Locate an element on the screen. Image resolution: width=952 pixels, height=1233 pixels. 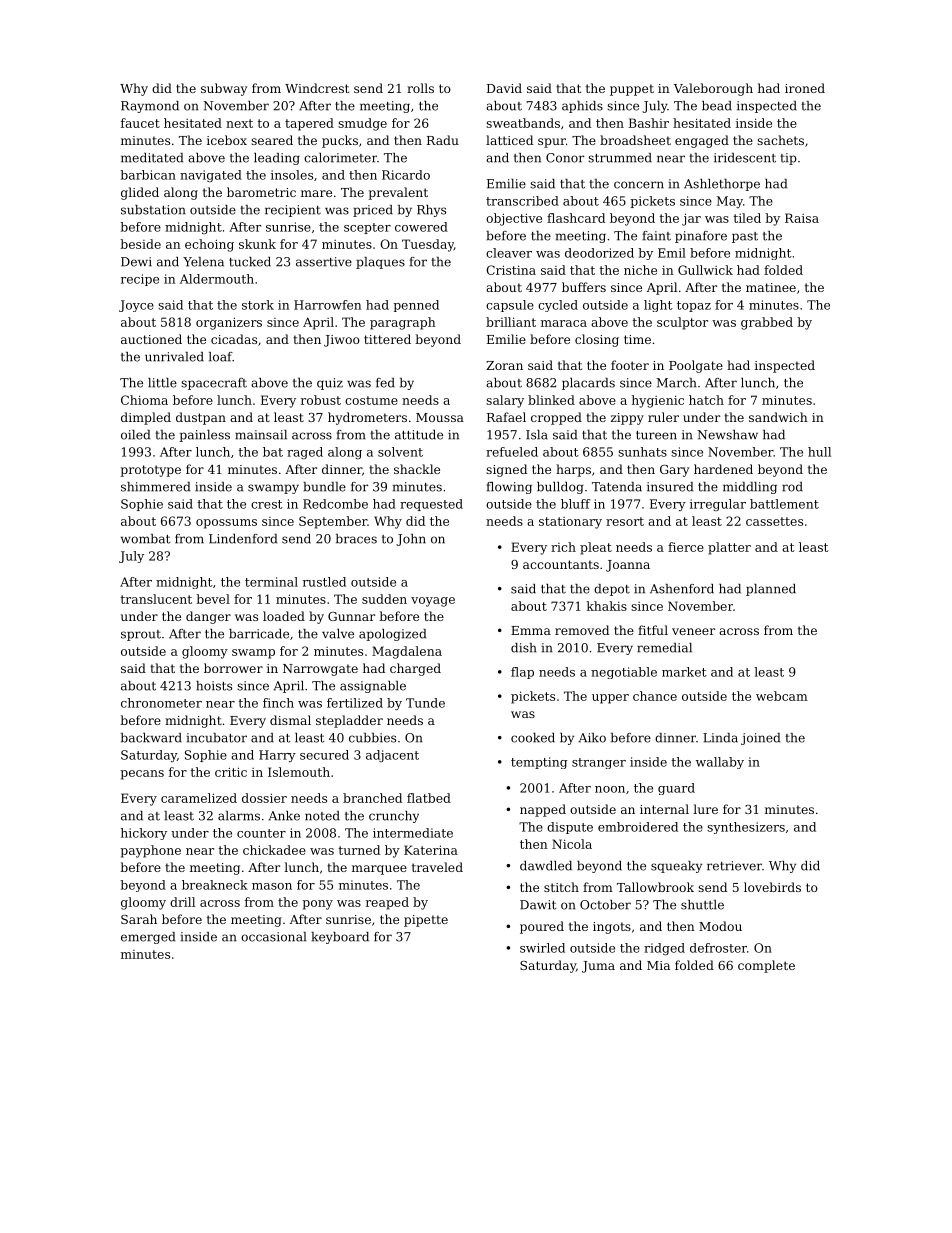
occasional is located at coordinates (273, 937).
